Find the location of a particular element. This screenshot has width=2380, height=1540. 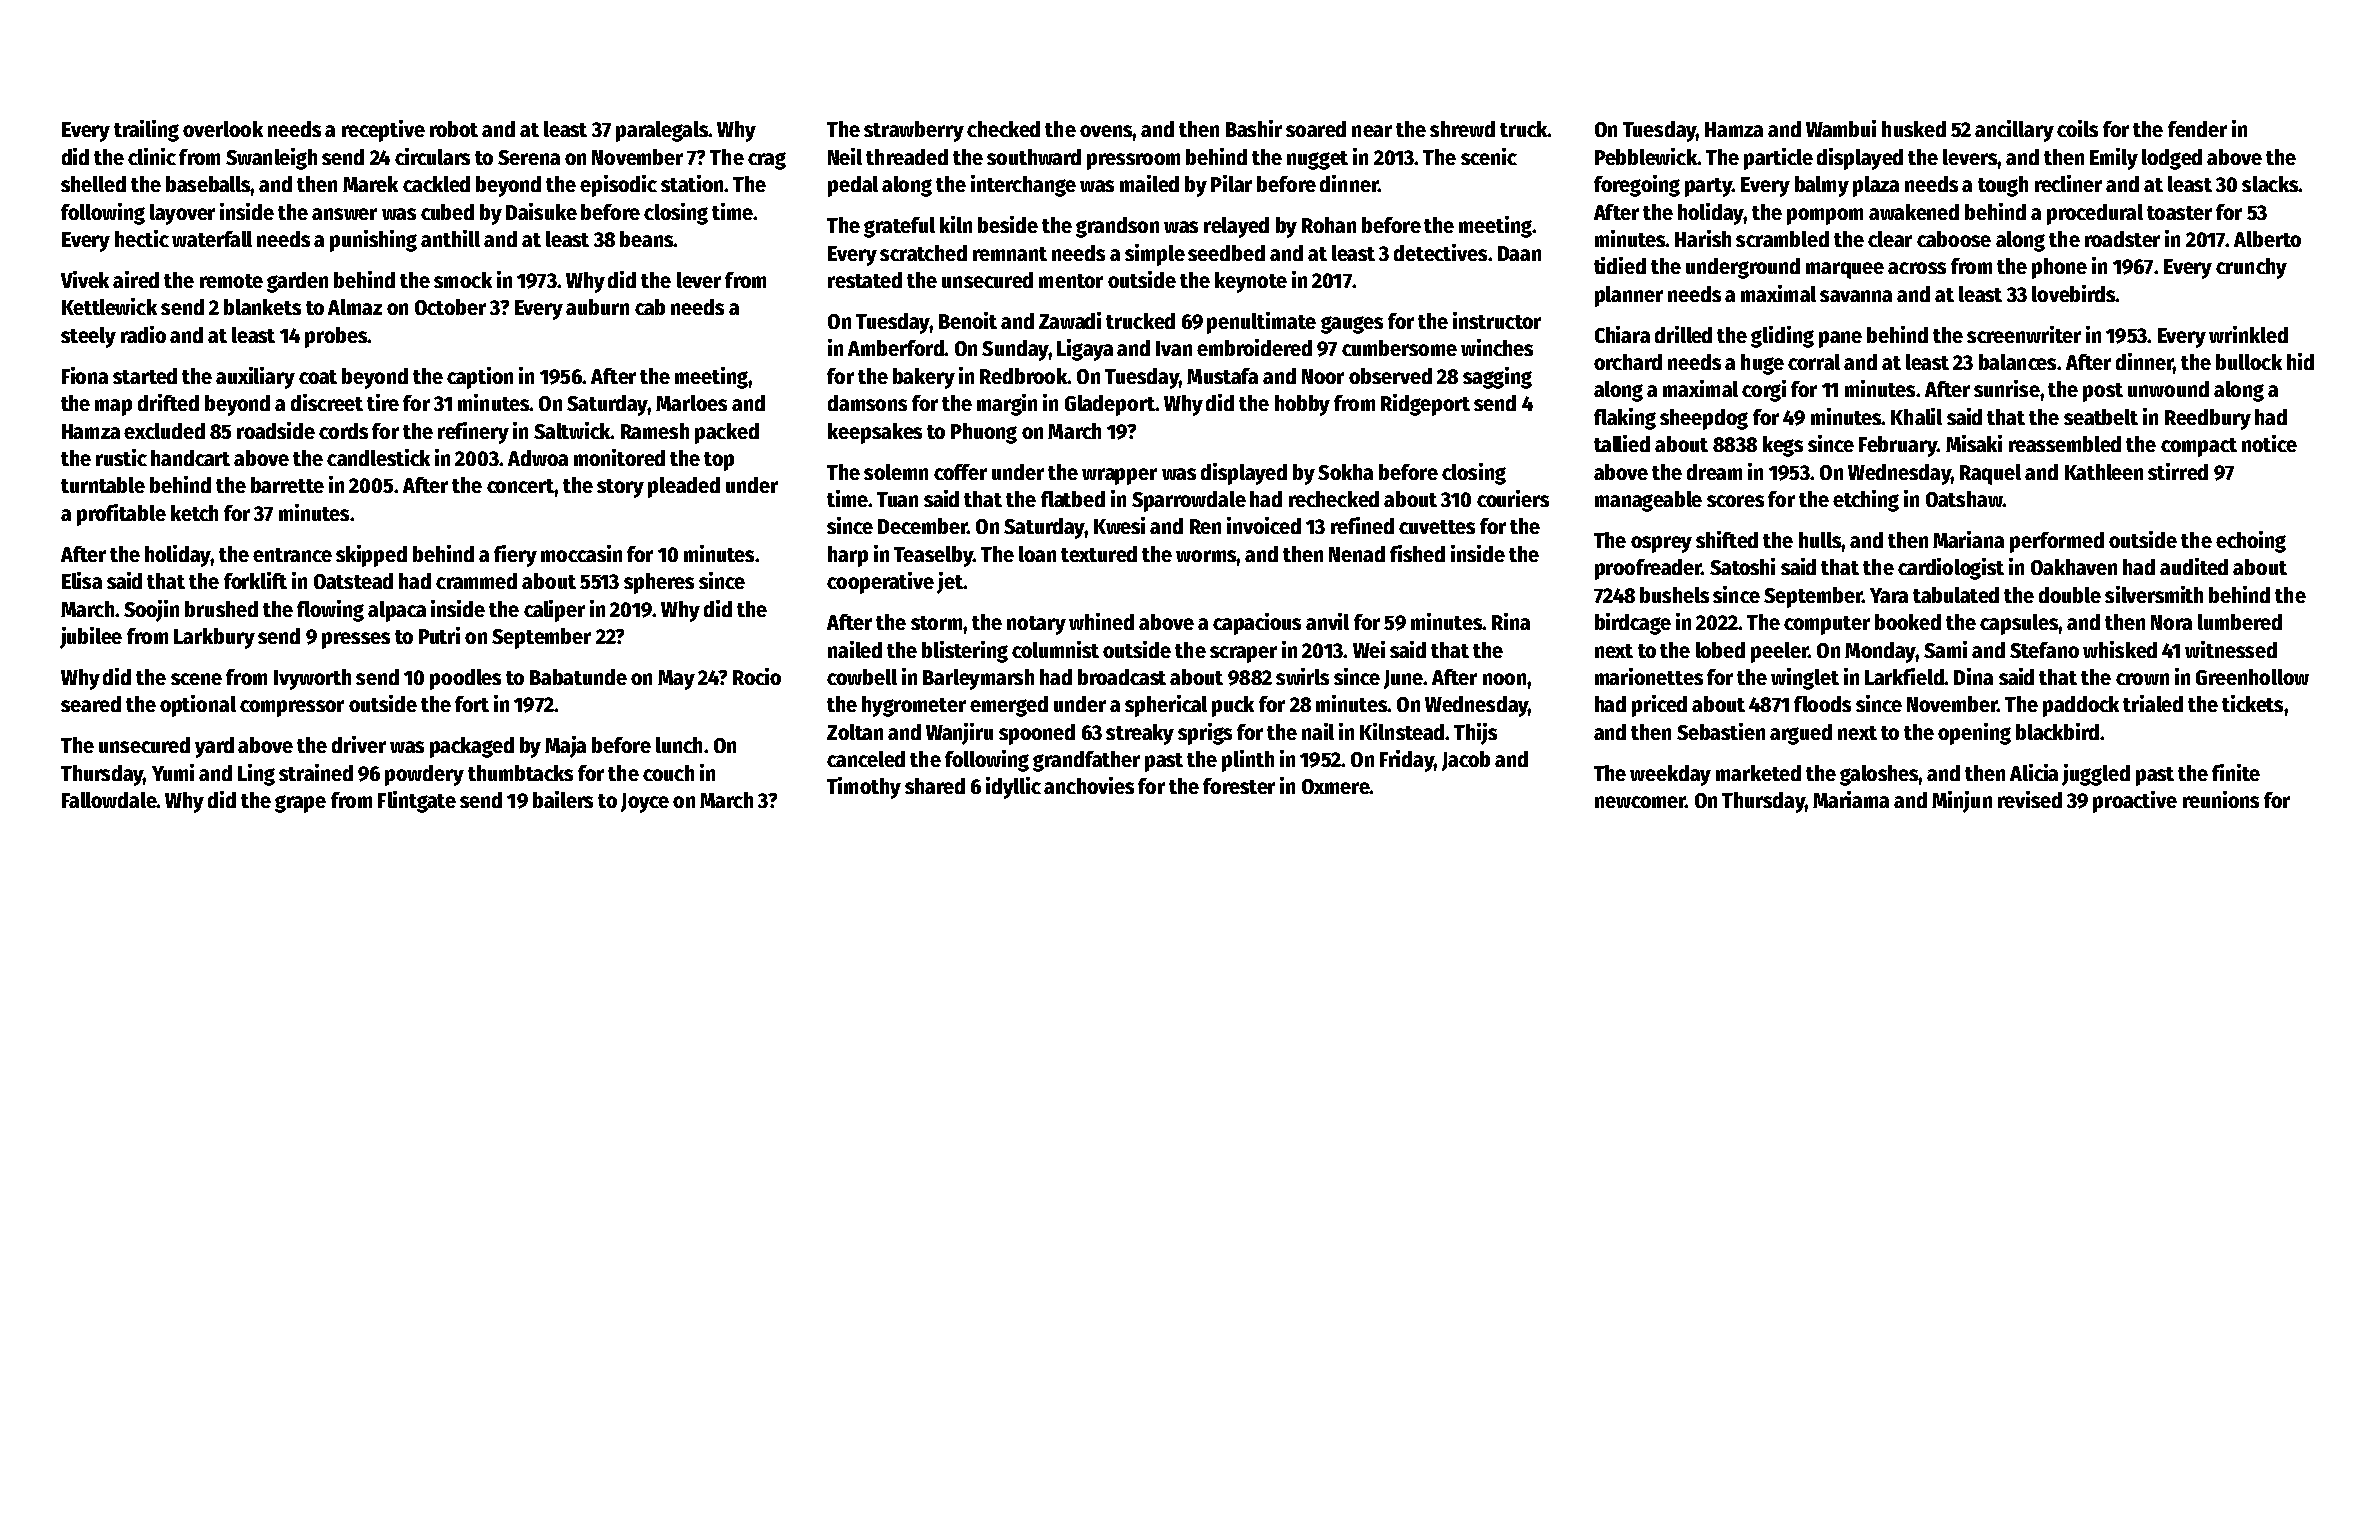

stirred is located at coordinates (2178, 471).
